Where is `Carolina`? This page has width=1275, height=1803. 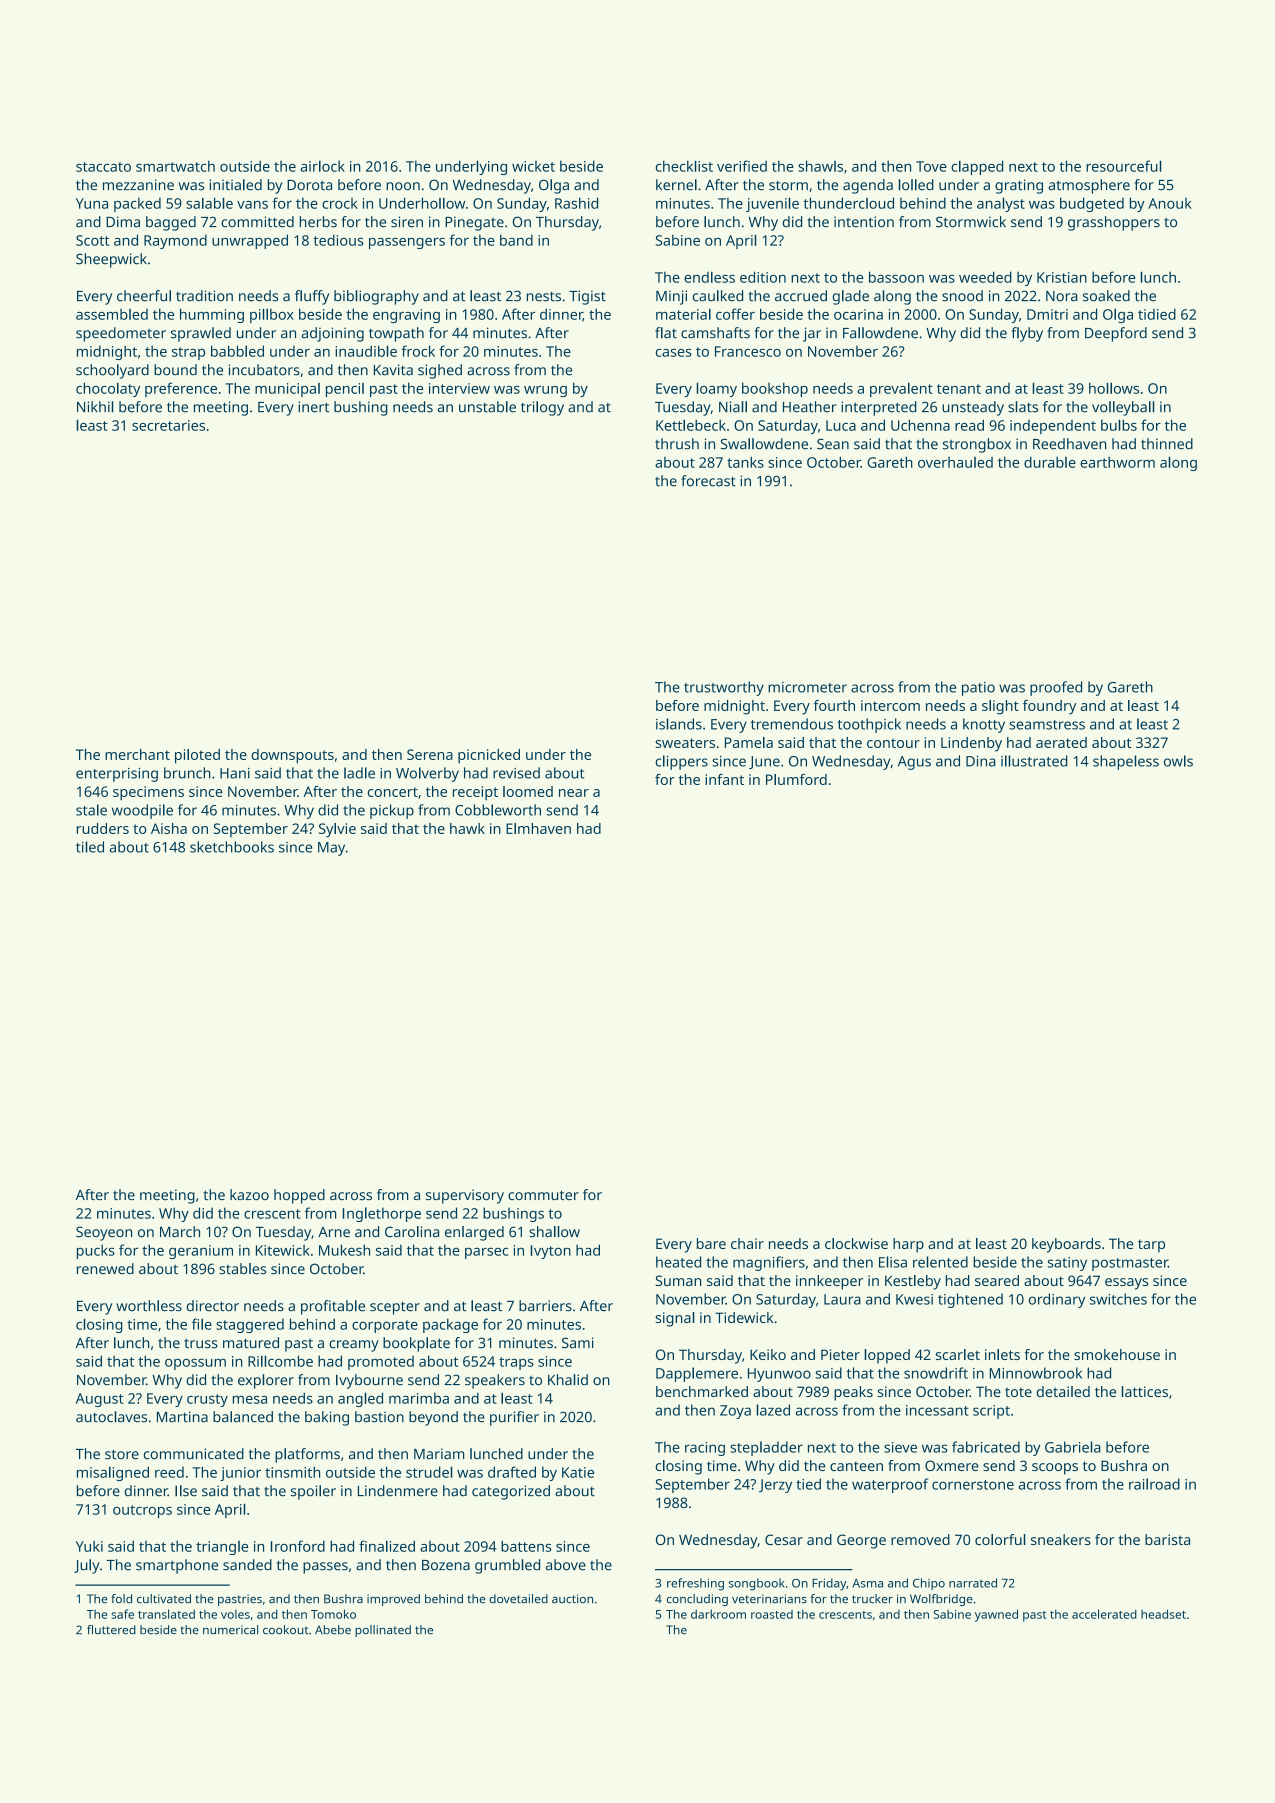 Carolina is located at coordinates (412, 1231).
